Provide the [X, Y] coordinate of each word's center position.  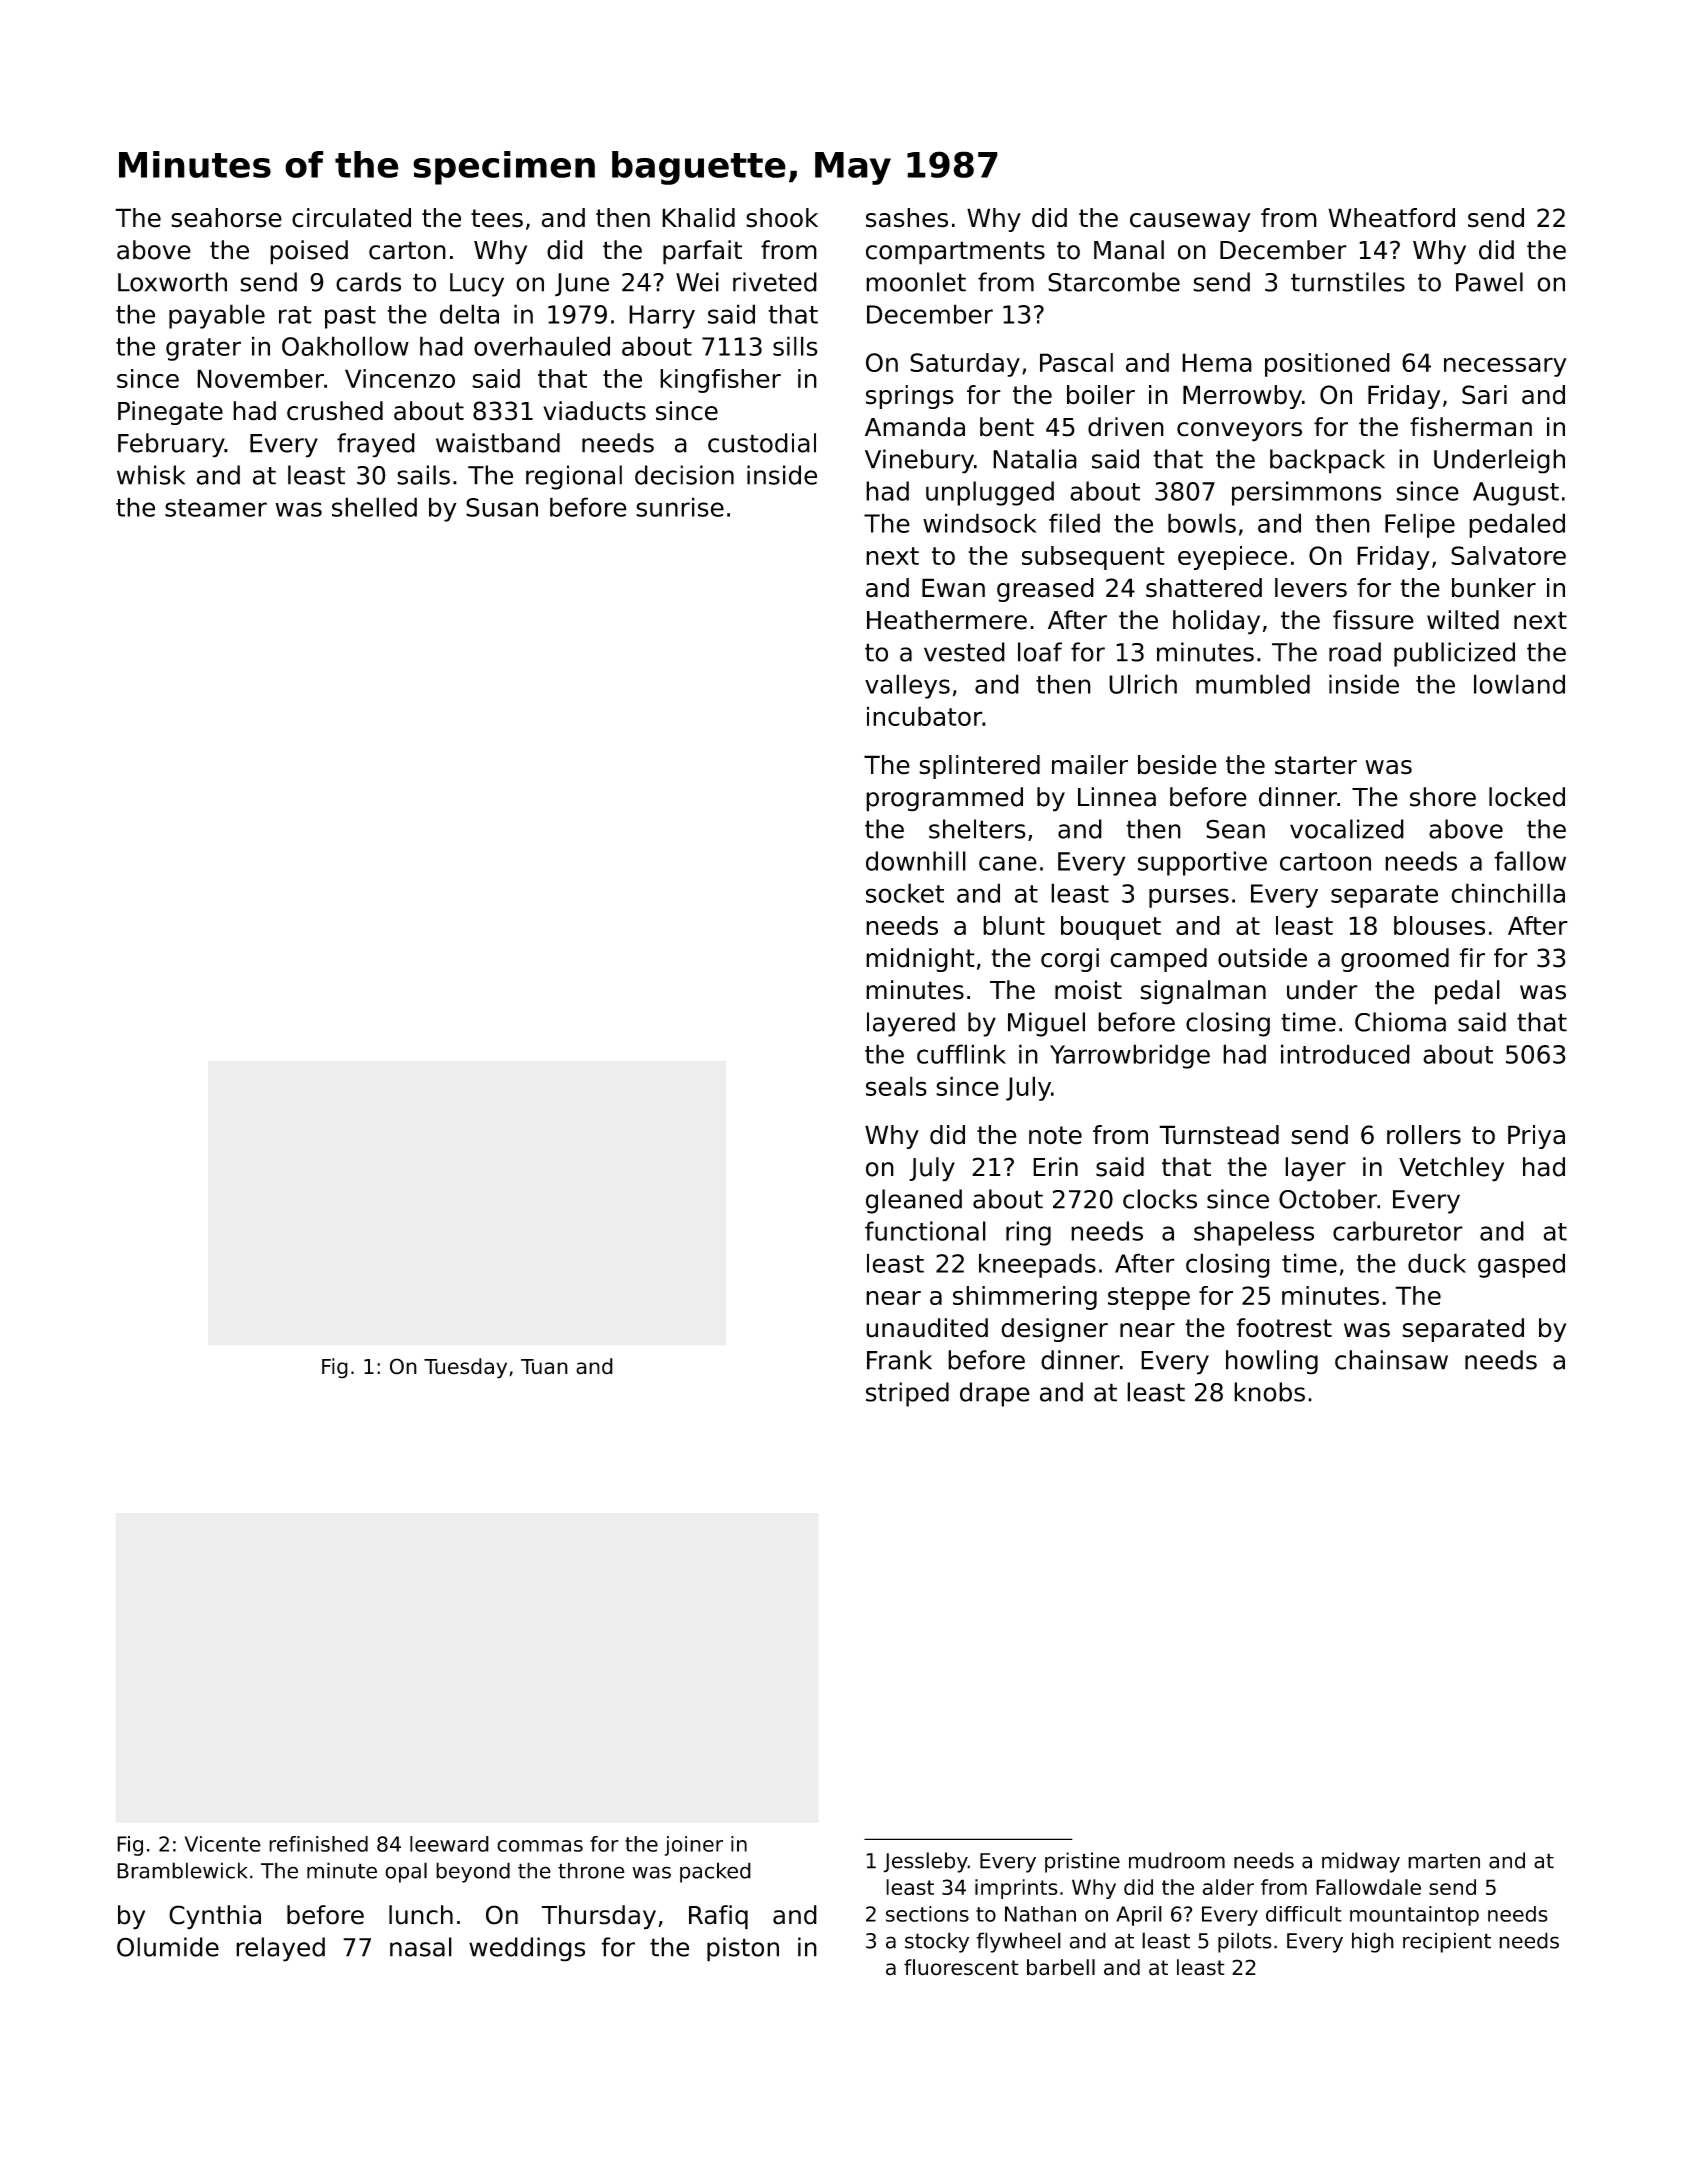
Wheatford [1391, 218]
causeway [1190, 222]
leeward [449, 1844]
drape [995, 1394]
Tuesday [465, 1368]
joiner [694, 1846]
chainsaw [1391, 1360]
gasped [1521, 1265]
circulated [351, 218]
